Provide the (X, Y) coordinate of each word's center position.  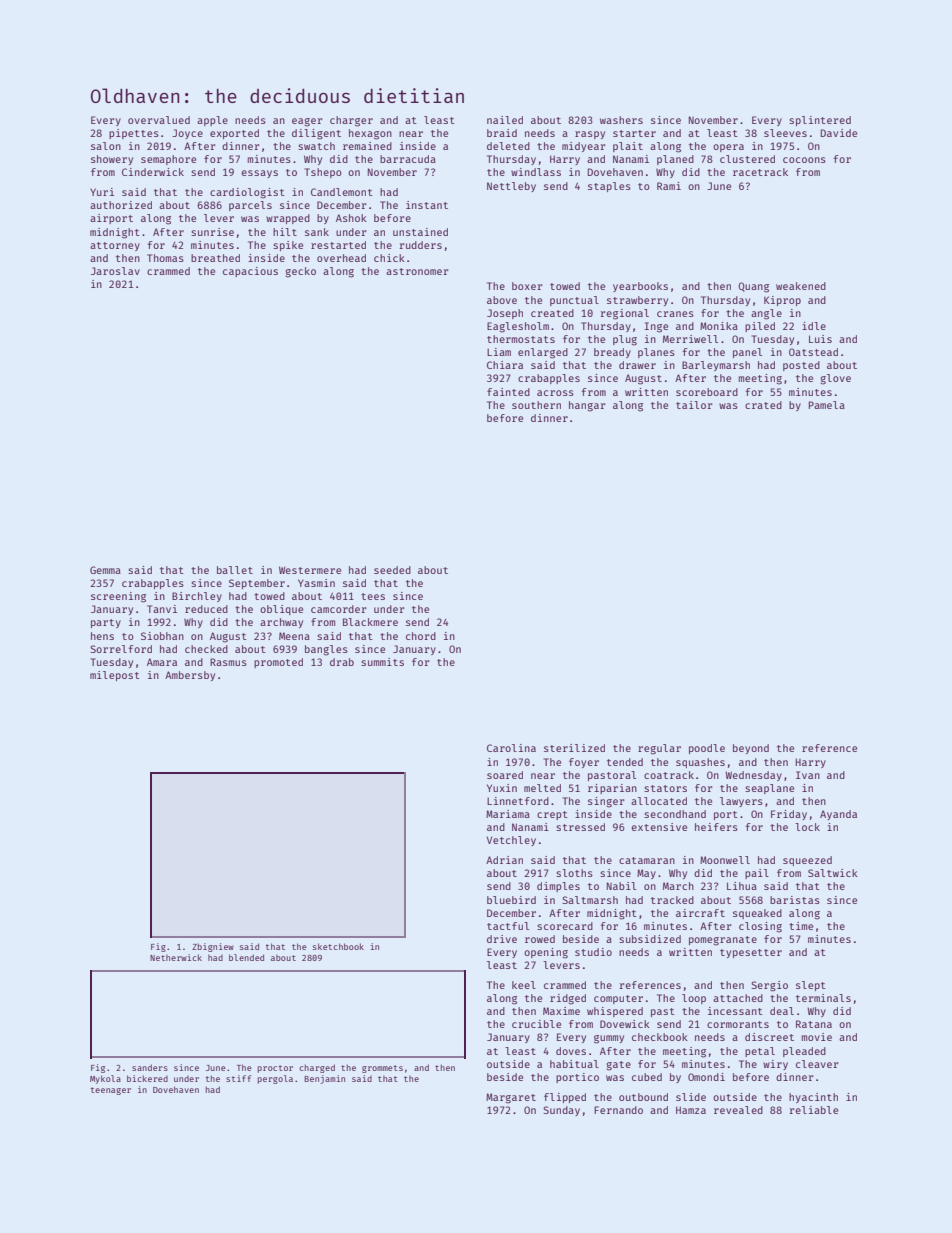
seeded (392, 570)
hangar (587, 406)
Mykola (105, 1079)
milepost (115, 676)
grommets (382, 1069)
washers (621, 120)
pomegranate (723, 941)
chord (421, 636)
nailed (505, 120)
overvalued (159, 120)
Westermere (310, 570)
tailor (694, 405)
